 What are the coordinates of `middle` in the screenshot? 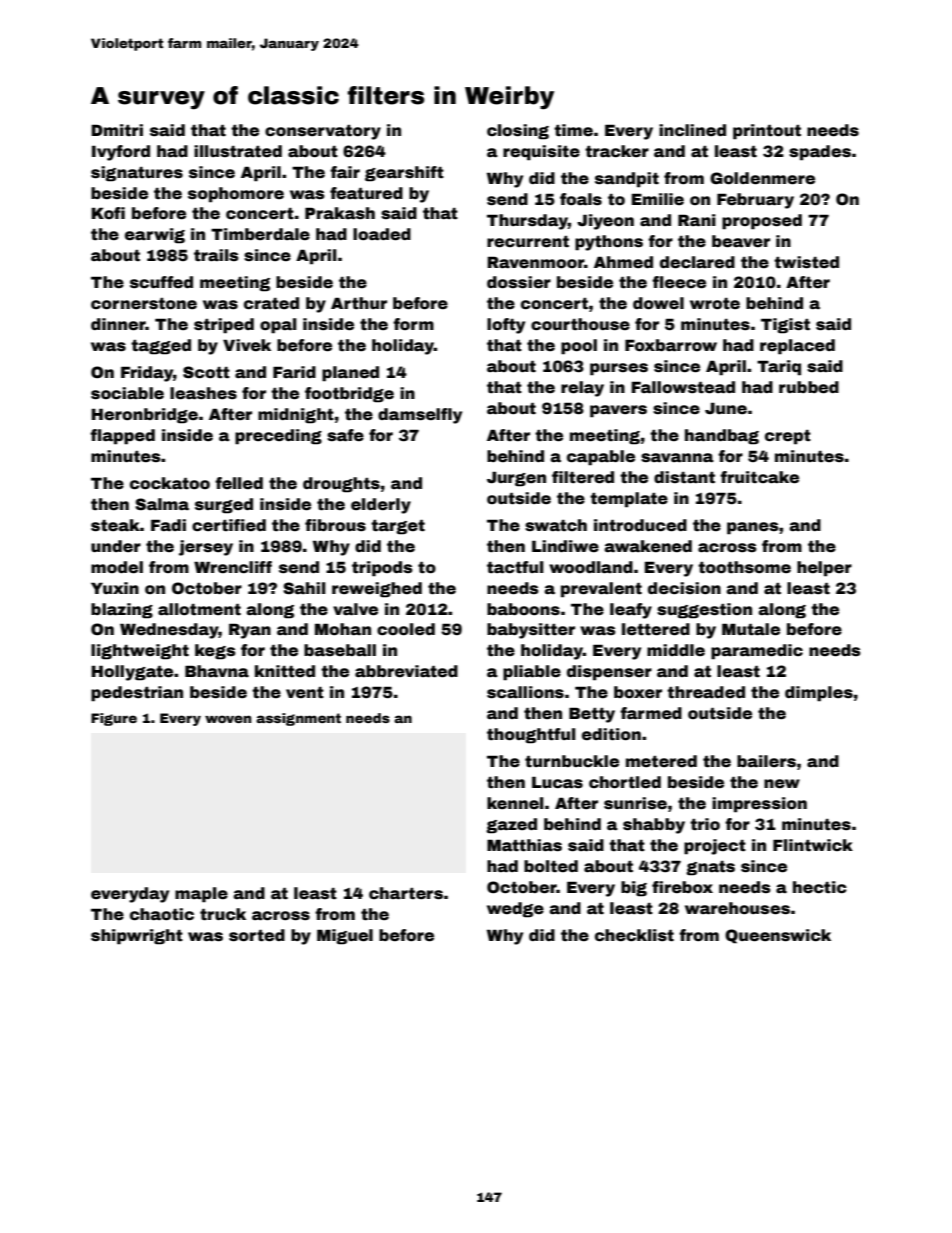 It's located at (676, 650).
